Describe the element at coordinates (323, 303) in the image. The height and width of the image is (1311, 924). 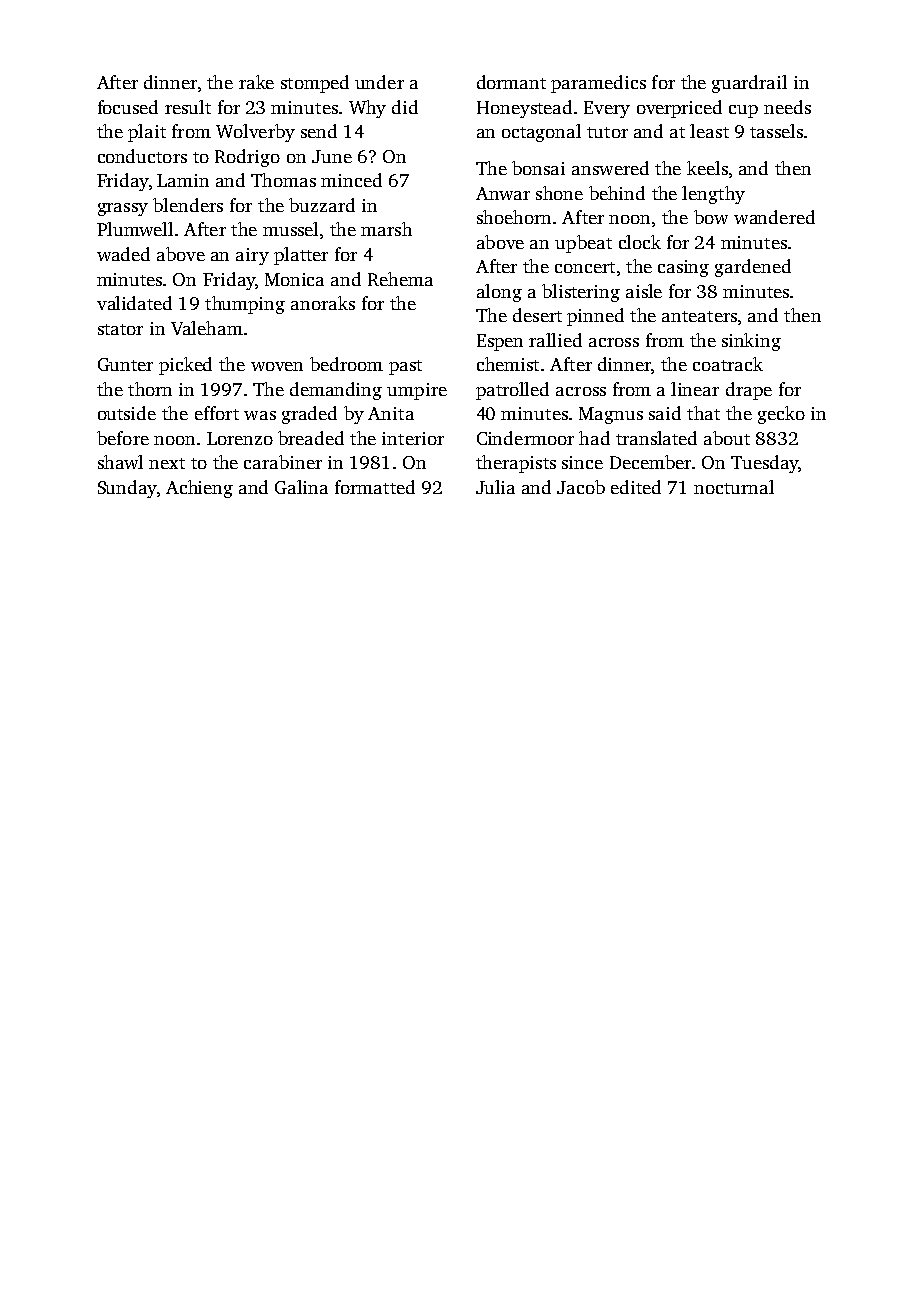
I see `anoraks` at that location.
